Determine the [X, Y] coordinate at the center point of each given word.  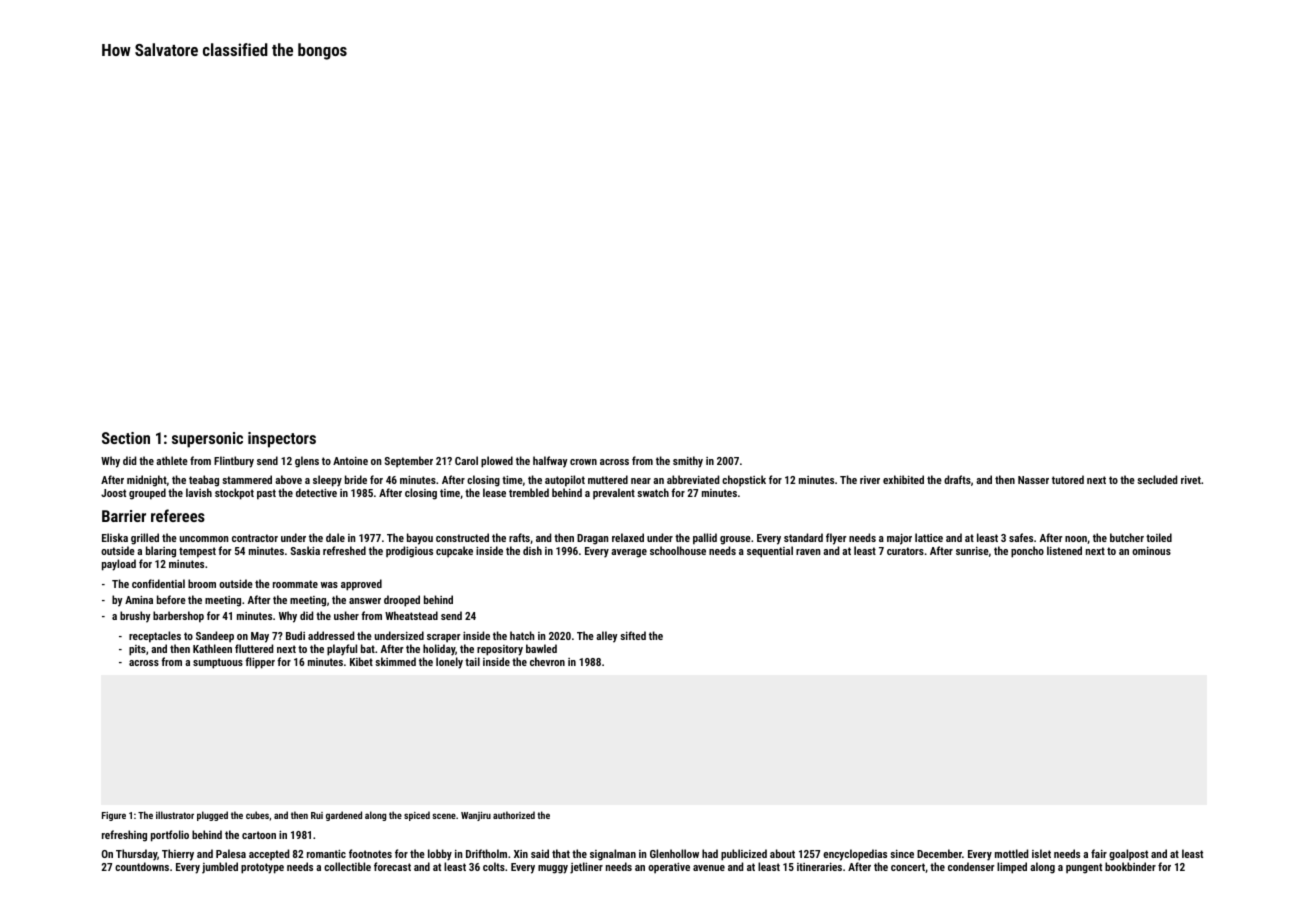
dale [335, 537]
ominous [1151, 551]
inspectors [282, 440]
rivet [1191, 480]
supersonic [207, 440]
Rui [317, 815]
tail [472, 661]
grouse [735, 540]
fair [1099, 853]
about [782, 853]
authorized [514, 815]
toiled [1159, 537]
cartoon [259, 835]
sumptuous [218, 663]
